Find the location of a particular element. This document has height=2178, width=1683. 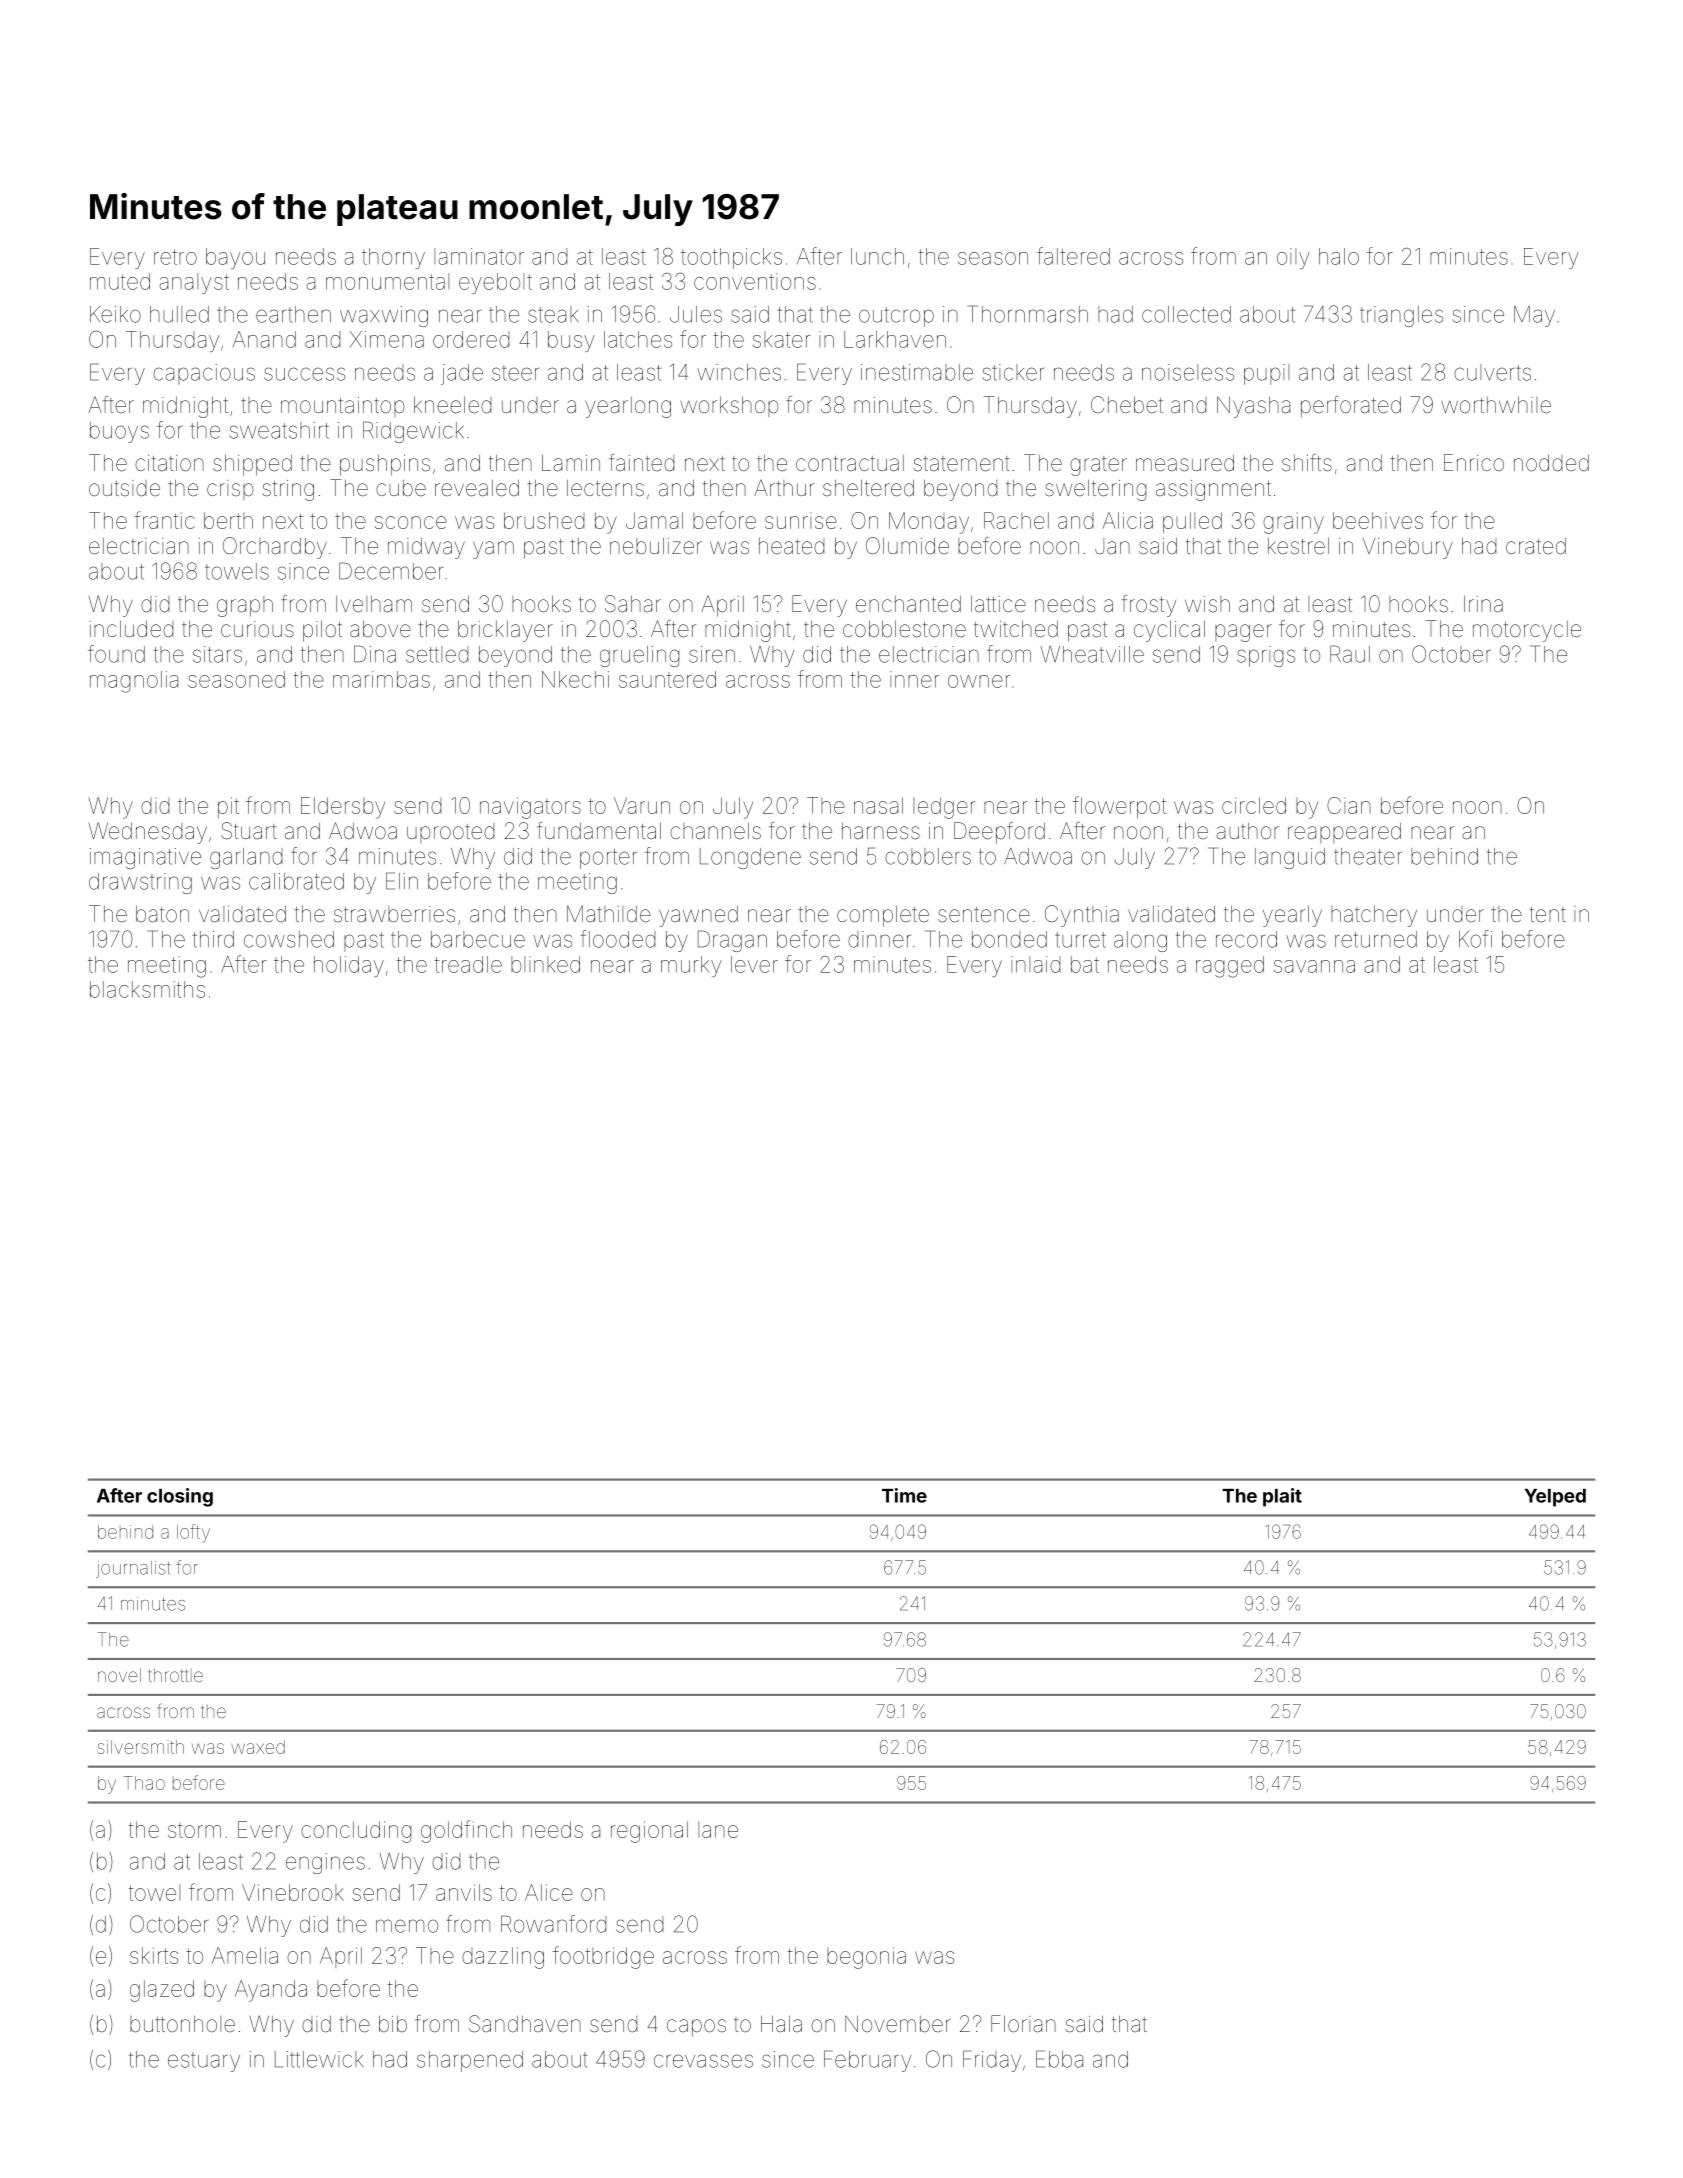

Varun is located at coordinates (642, 805).
